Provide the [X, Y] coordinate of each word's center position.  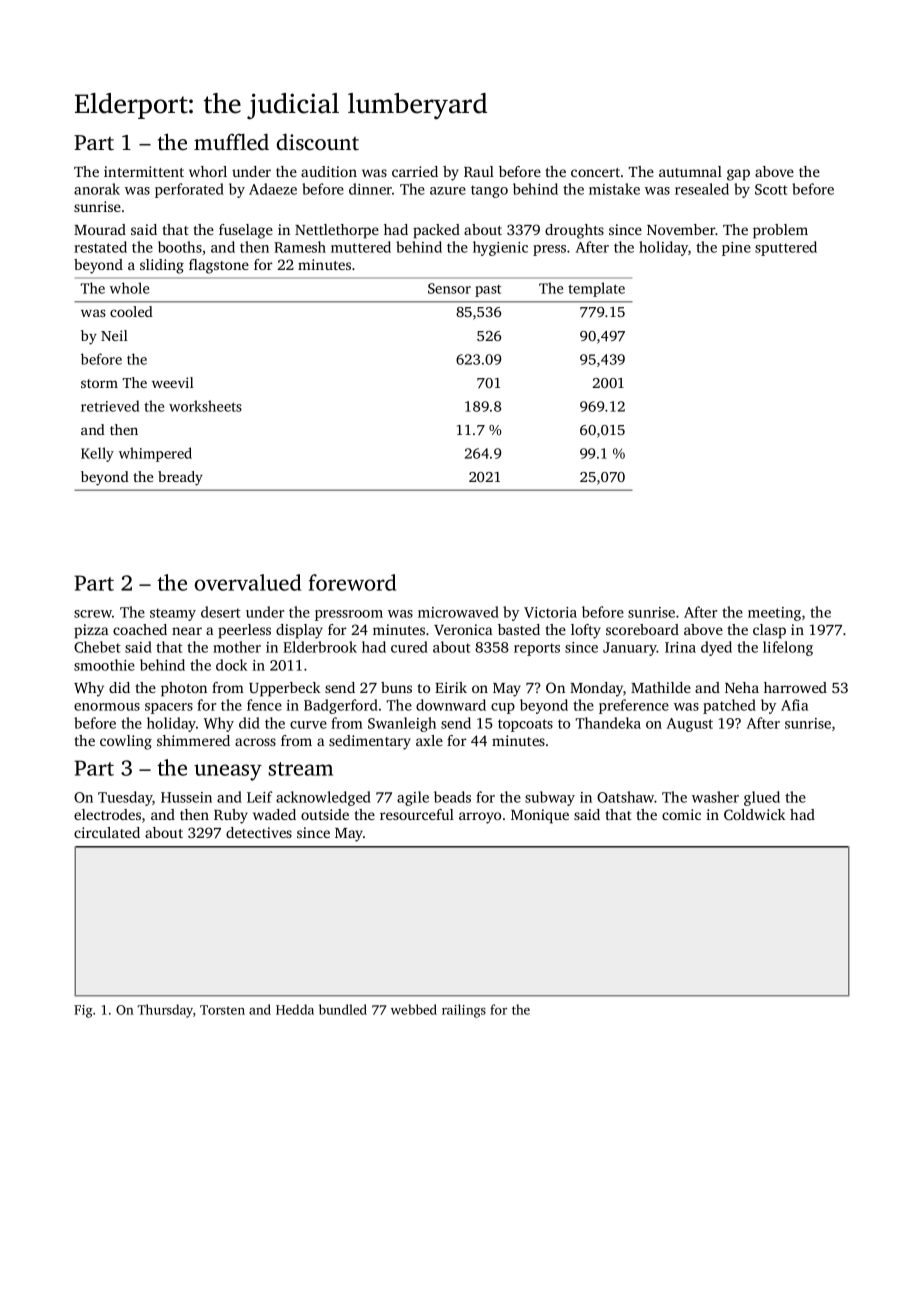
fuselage [246, 231]
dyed [716, 648]
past [488, 291]
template [596, 289]
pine [736, 249]
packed [436, 231]
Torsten [222, 1010]
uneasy [228, 772]
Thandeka [608, 723]
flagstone [219, 266]
